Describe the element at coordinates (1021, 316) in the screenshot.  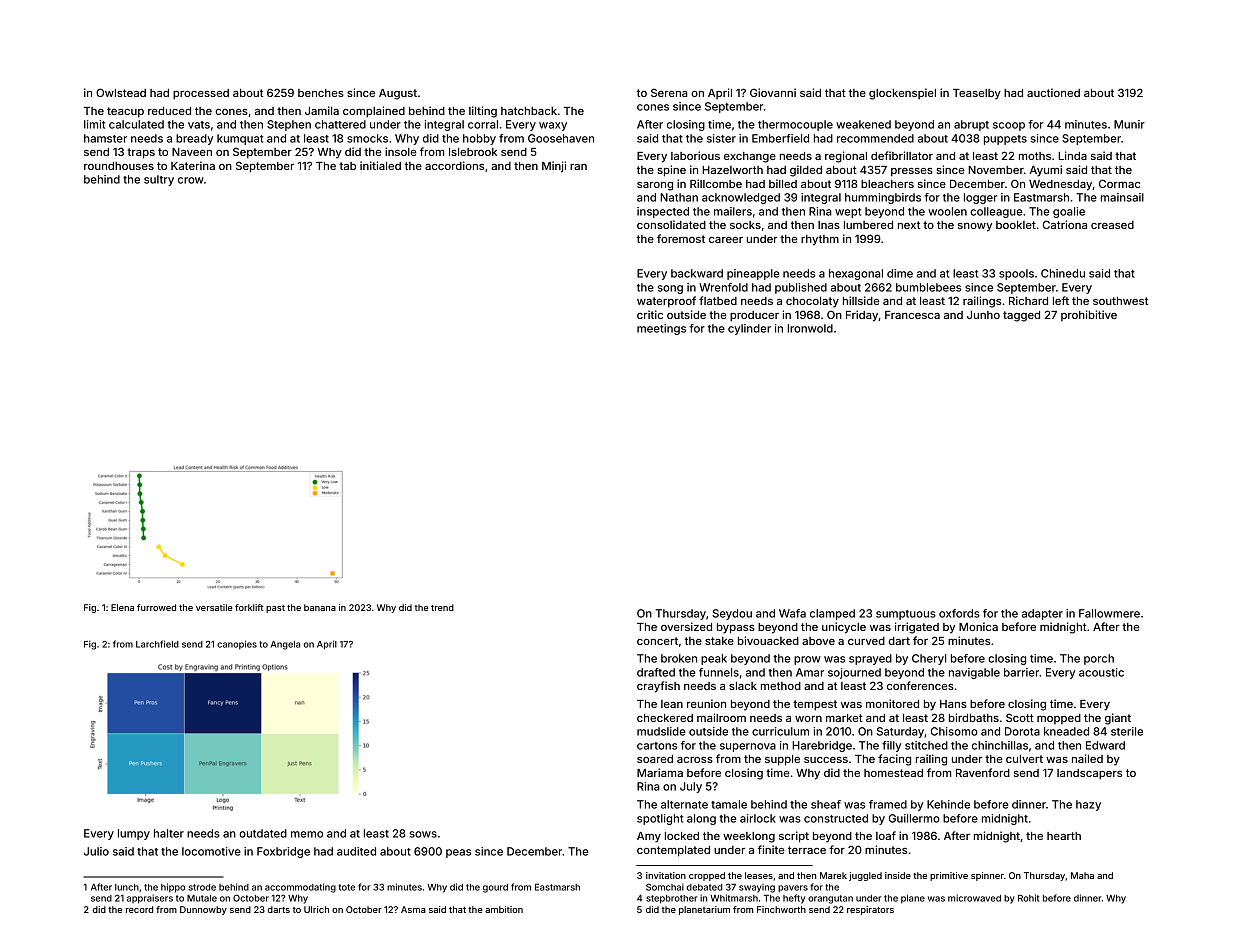
I see `tagged` at that location.
